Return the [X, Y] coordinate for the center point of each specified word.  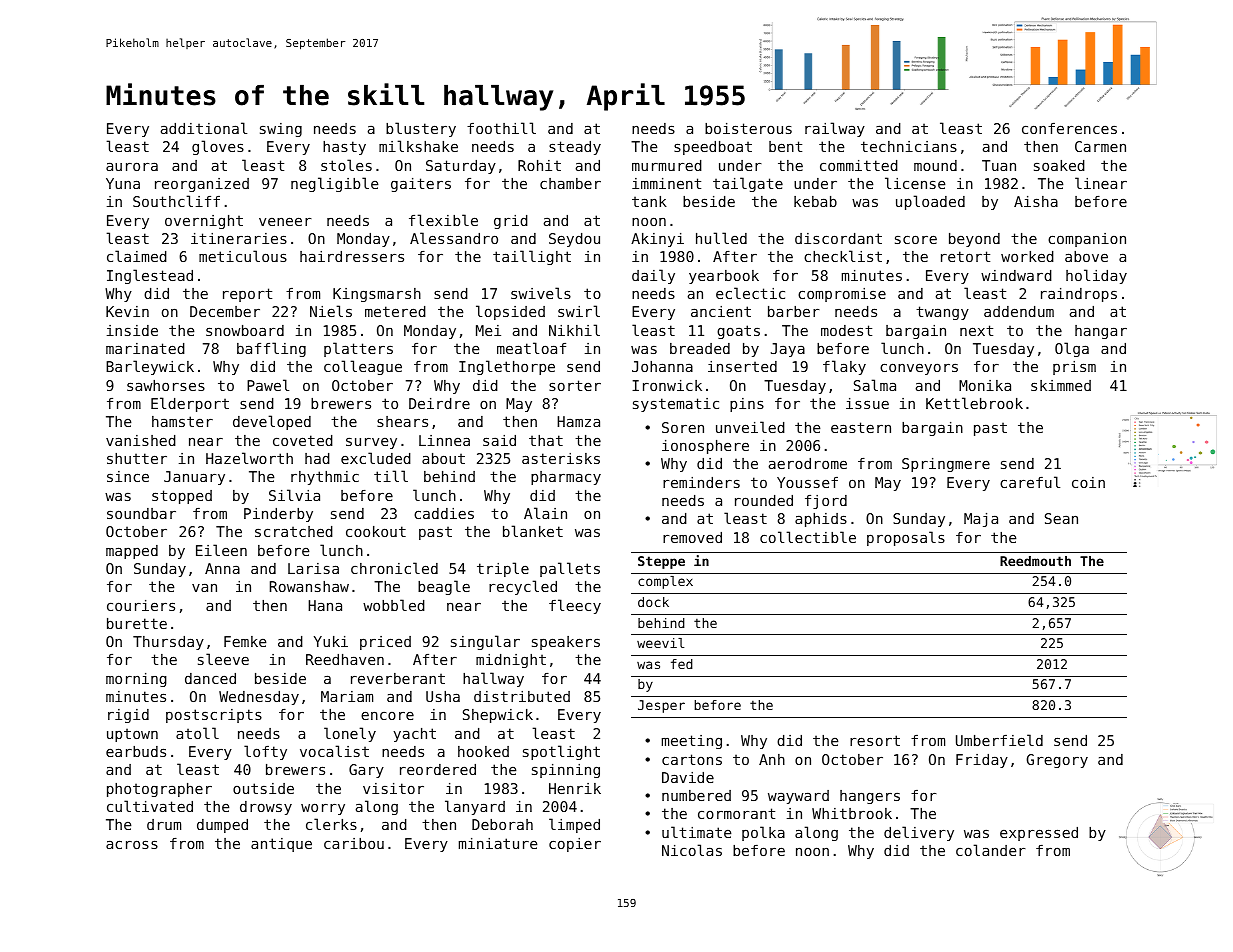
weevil [660, 643]
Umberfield [999, 740]
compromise [842, 295]
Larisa [313, 568]
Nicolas [692, 850]
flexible [443, 220]
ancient [721, 311]
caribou [354, 843]
